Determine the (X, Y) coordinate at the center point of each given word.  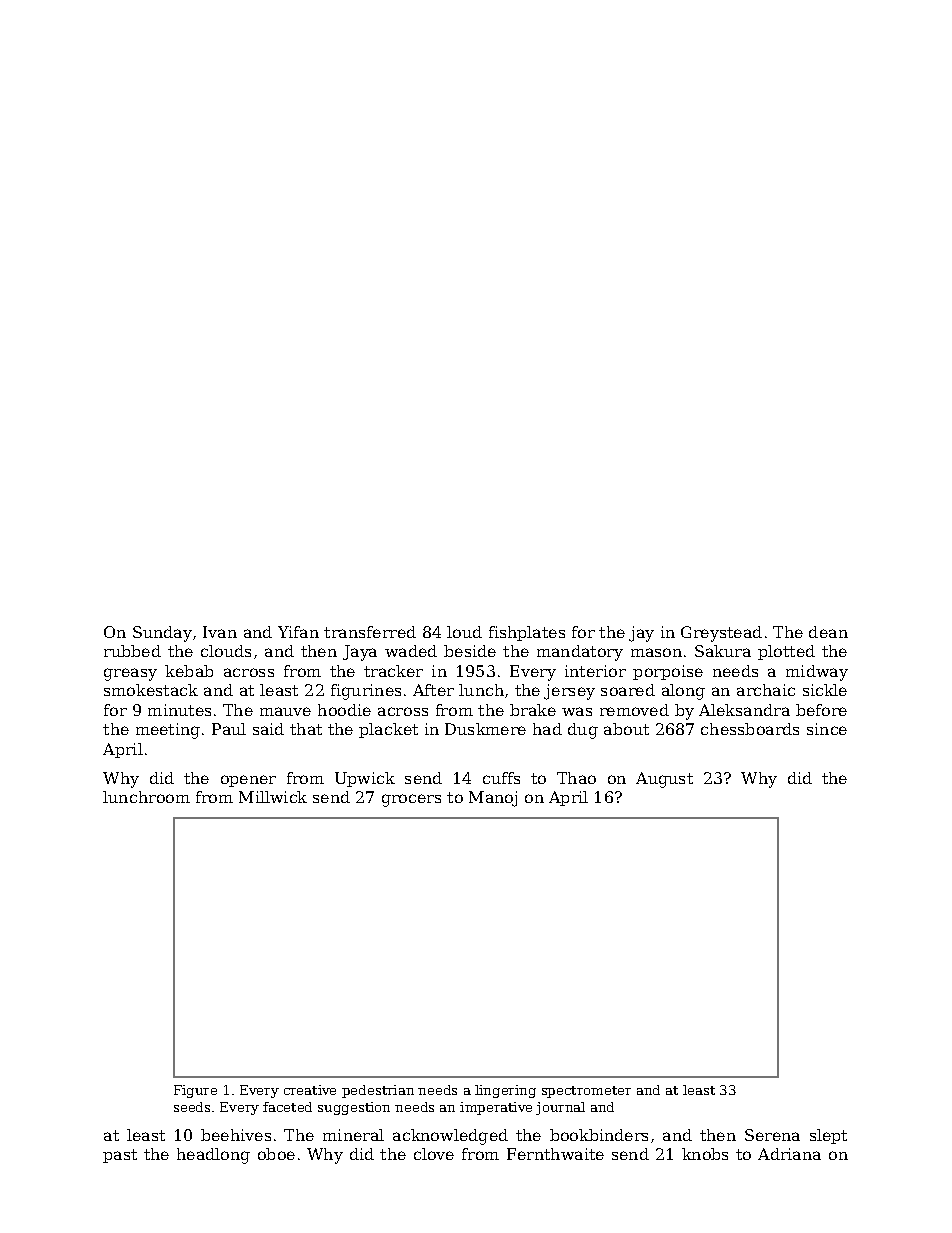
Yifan (298, 632)
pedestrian (378, 1091)
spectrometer (586, 1092)
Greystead (721, 634)
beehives (236, 1135)
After (433, 690)
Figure (195, 1091)
